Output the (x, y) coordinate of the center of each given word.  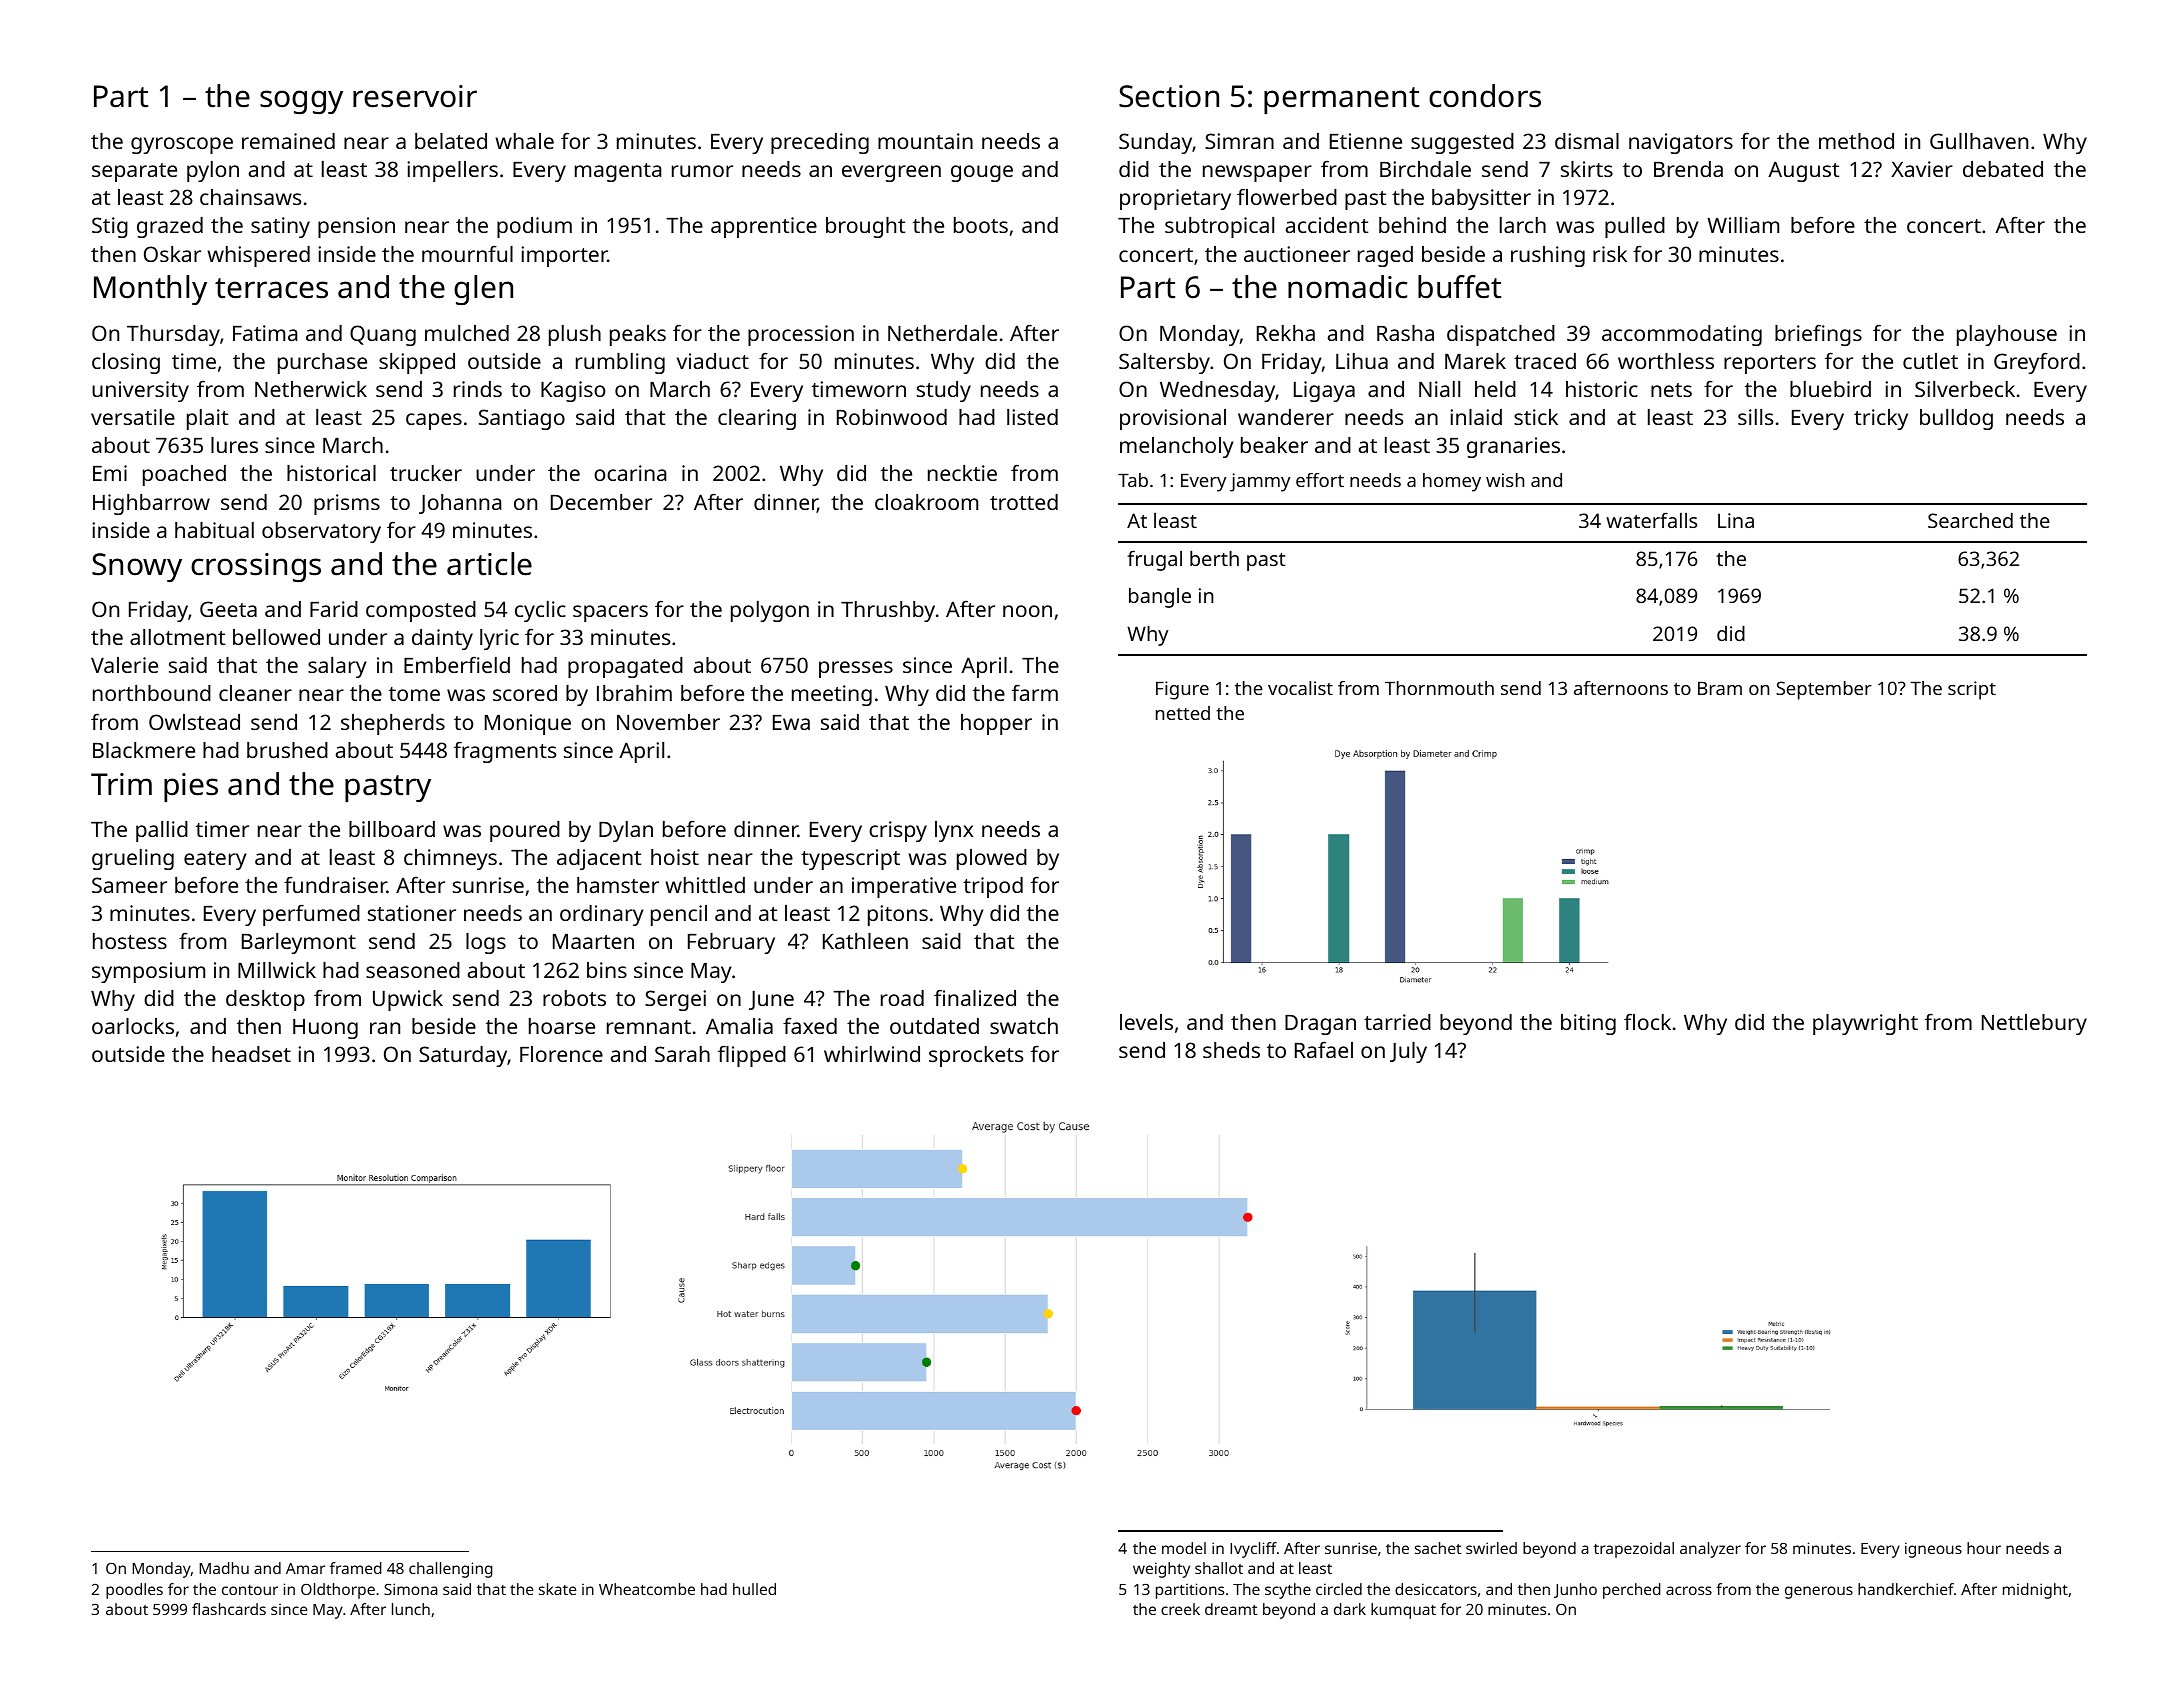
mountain (925, 141)
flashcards (229, 1609)
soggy (301, 102)
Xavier (1922, 169)
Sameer (129, 885)
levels (1146, 1022)
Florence (561, 1054)
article (489, 564)
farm (1035, 692)
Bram (1720, 688)
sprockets (976, 1056)
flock (1647, 1022)
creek (1180, 1609)
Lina (1736, 520)
